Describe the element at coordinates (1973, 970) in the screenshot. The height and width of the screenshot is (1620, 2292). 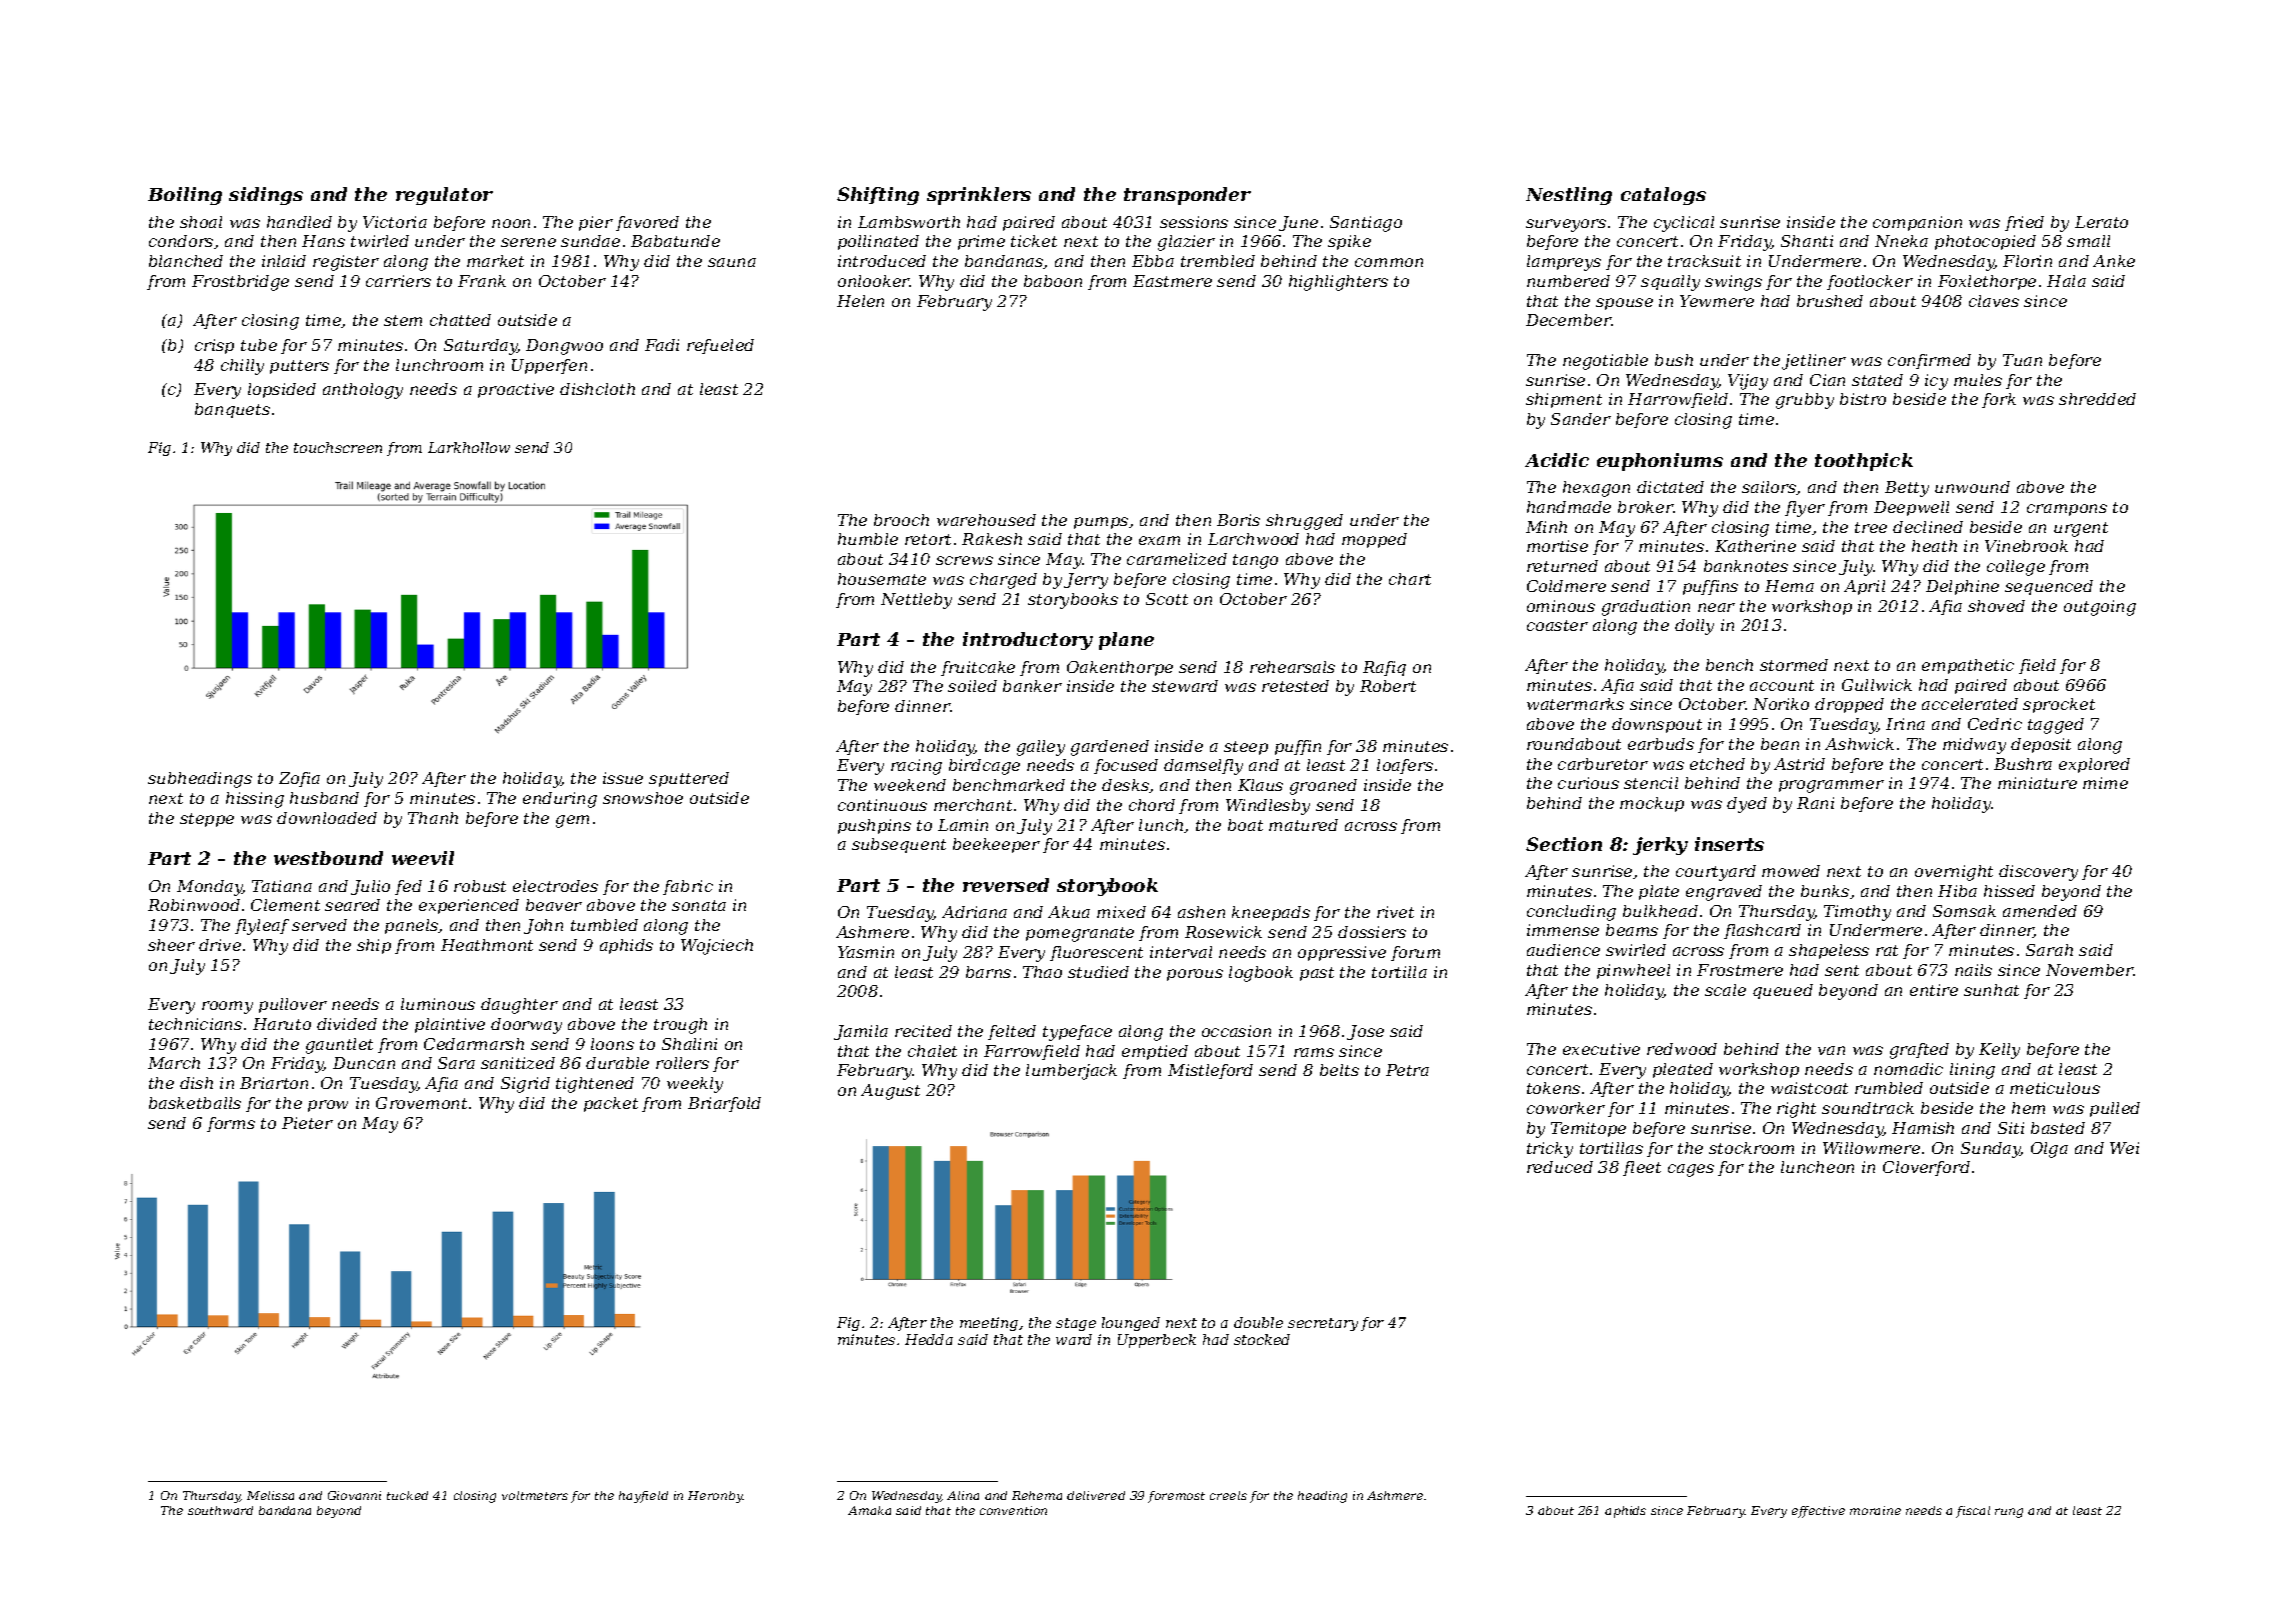
I see `nails` at that location.
